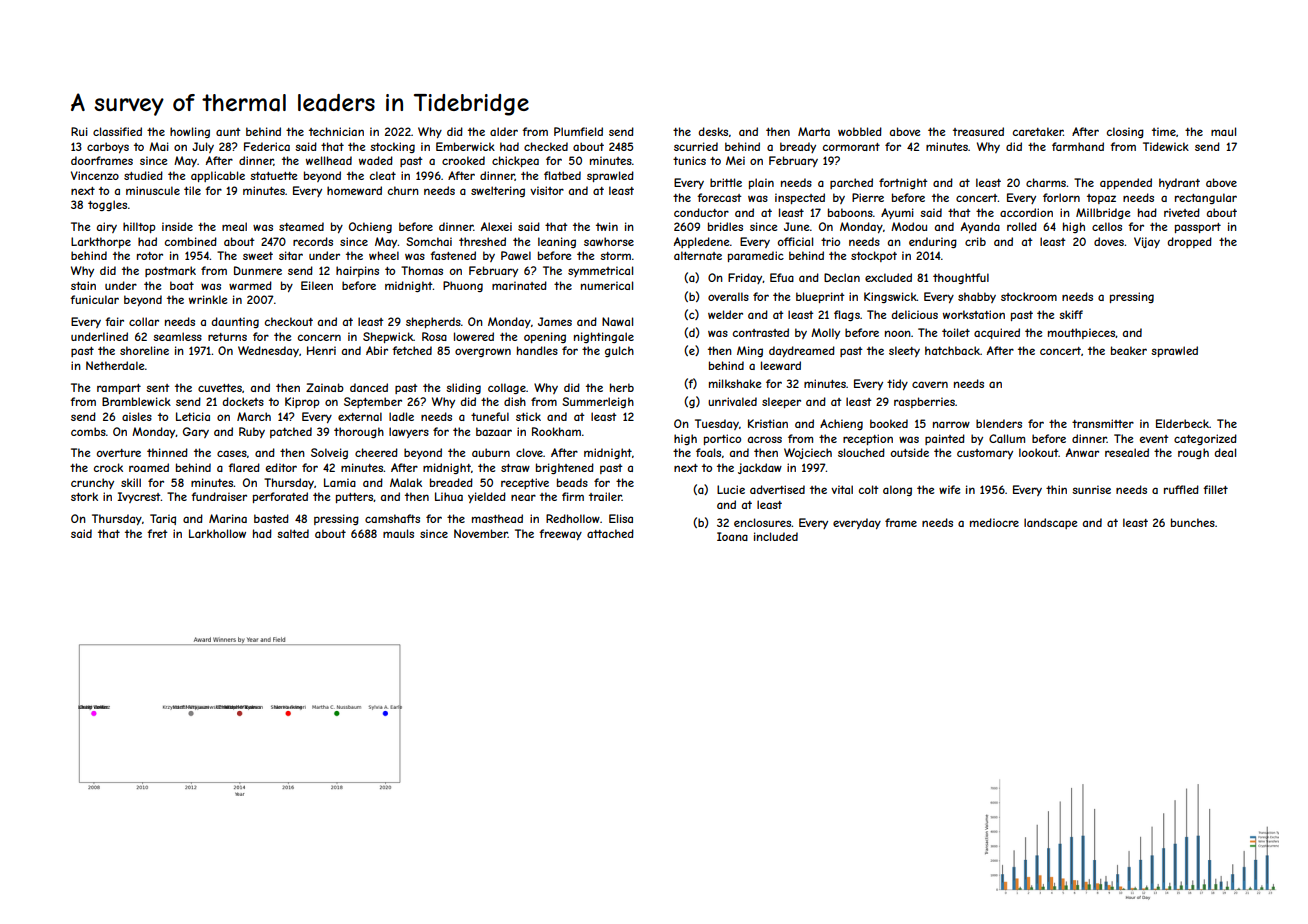 The image size is (1308, 924). What do you see at coordinates (1225, 452) in the screenshot?
I see `deal` at bounding box center [1225, 452].
